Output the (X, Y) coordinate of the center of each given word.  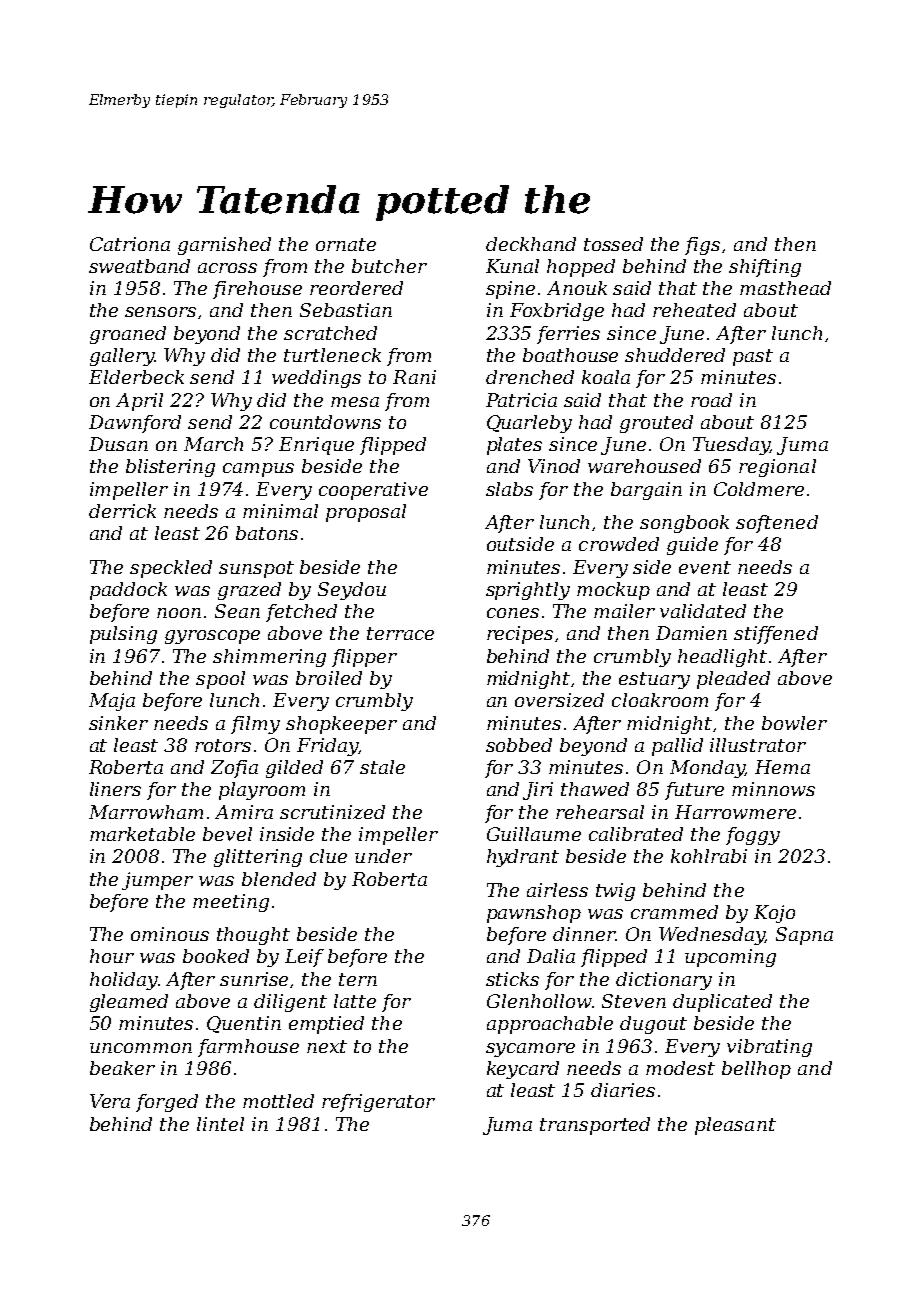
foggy (753, 836)
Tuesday (731, 446)
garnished (224, 246)
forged (167, 1103)
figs (702, 246)
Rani (414, 377)
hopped (581, 268)
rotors (223, 745)
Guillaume (534, 834)
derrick (122, 511)
